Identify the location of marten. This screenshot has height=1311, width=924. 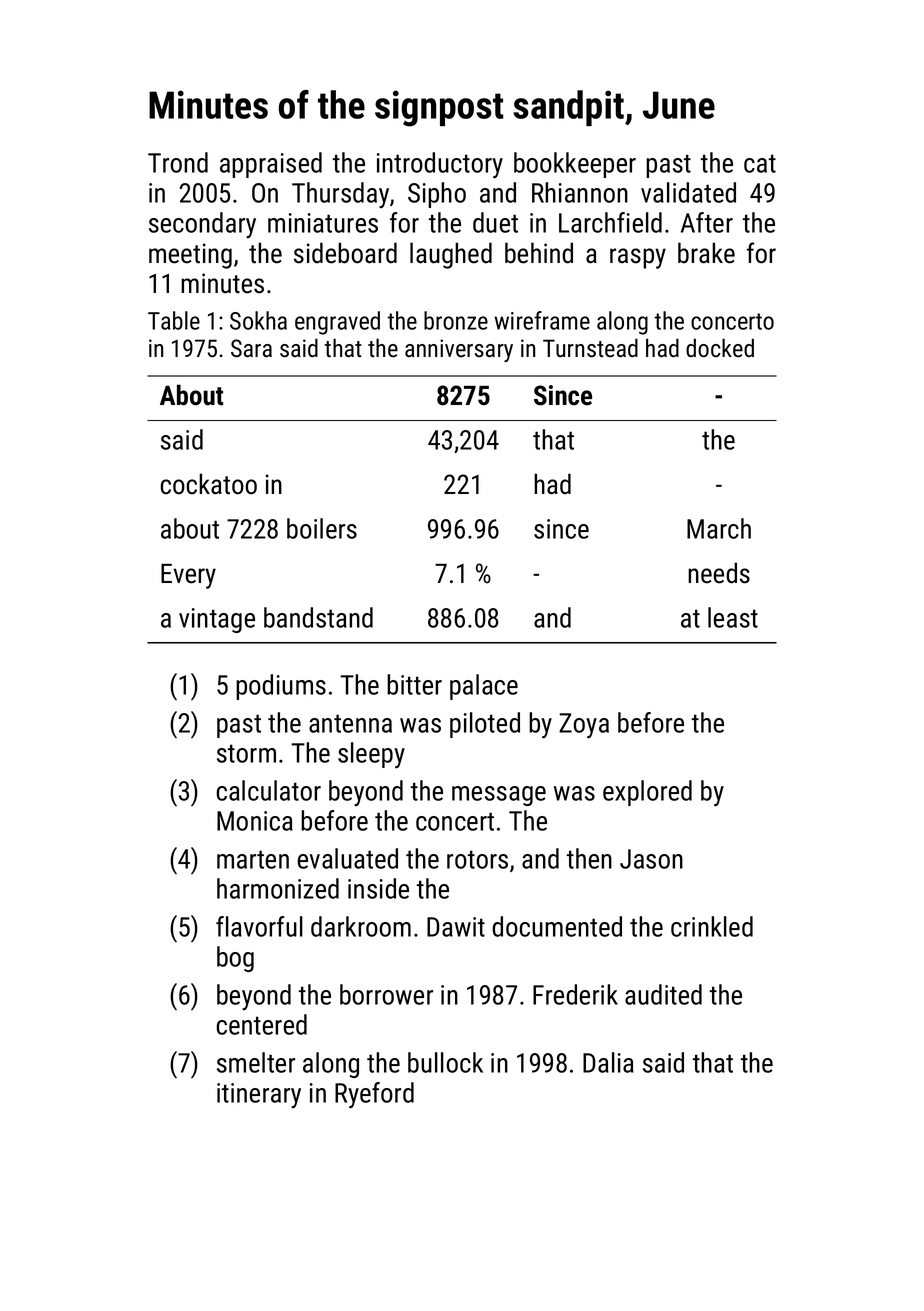
(253, 859).
